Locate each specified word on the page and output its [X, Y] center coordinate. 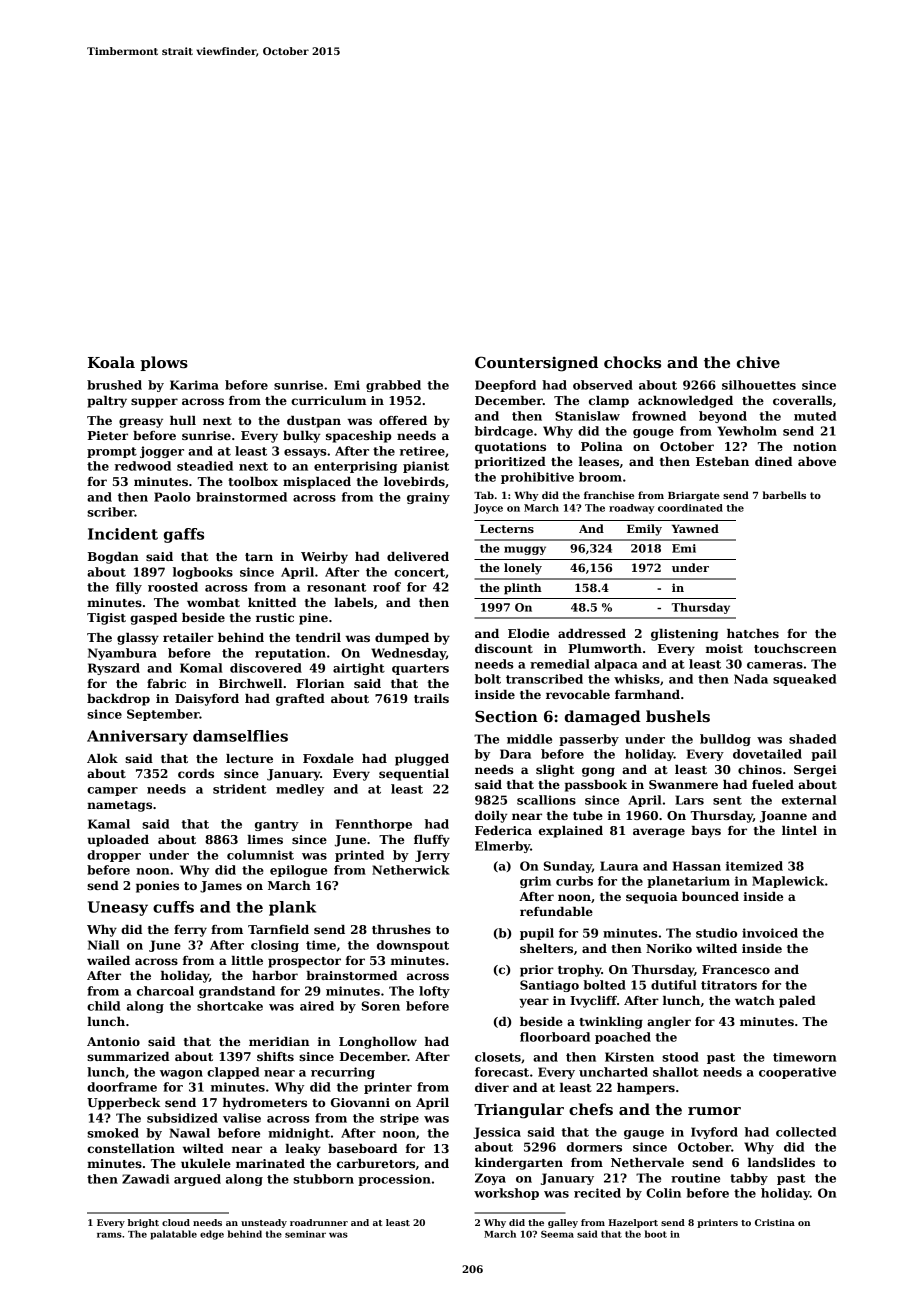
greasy [141, 423]
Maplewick [788, 882]
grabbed [393, 386]
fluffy [432, 841]
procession [394, 1180]
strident [239, 789]
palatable [173, 1235]
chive [758, 362]
